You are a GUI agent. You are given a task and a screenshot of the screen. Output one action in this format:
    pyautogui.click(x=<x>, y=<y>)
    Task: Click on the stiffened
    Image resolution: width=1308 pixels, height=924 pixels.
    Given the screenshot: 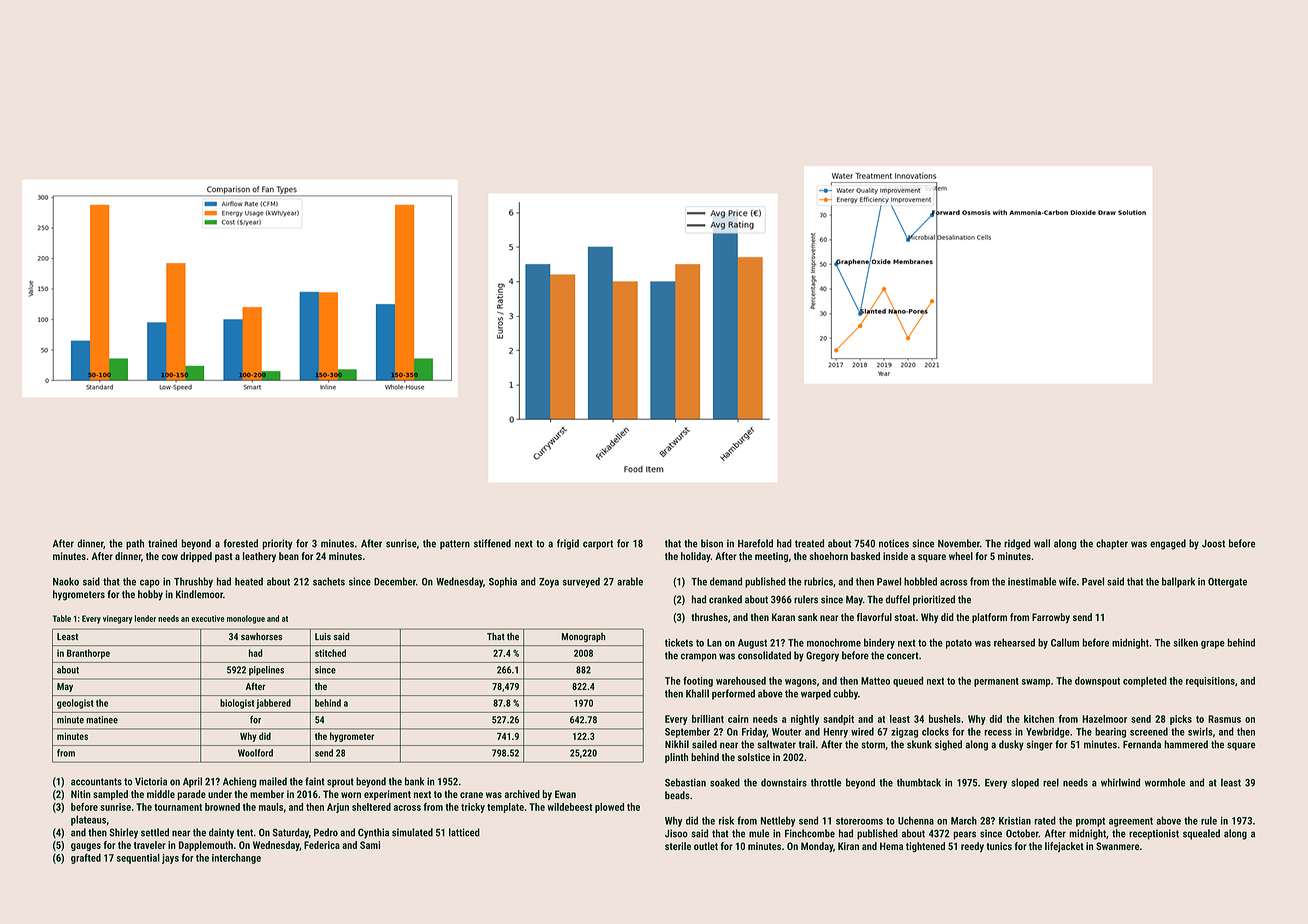 What is the action you would take?
    pyautogui.click(x=492, y=543)
